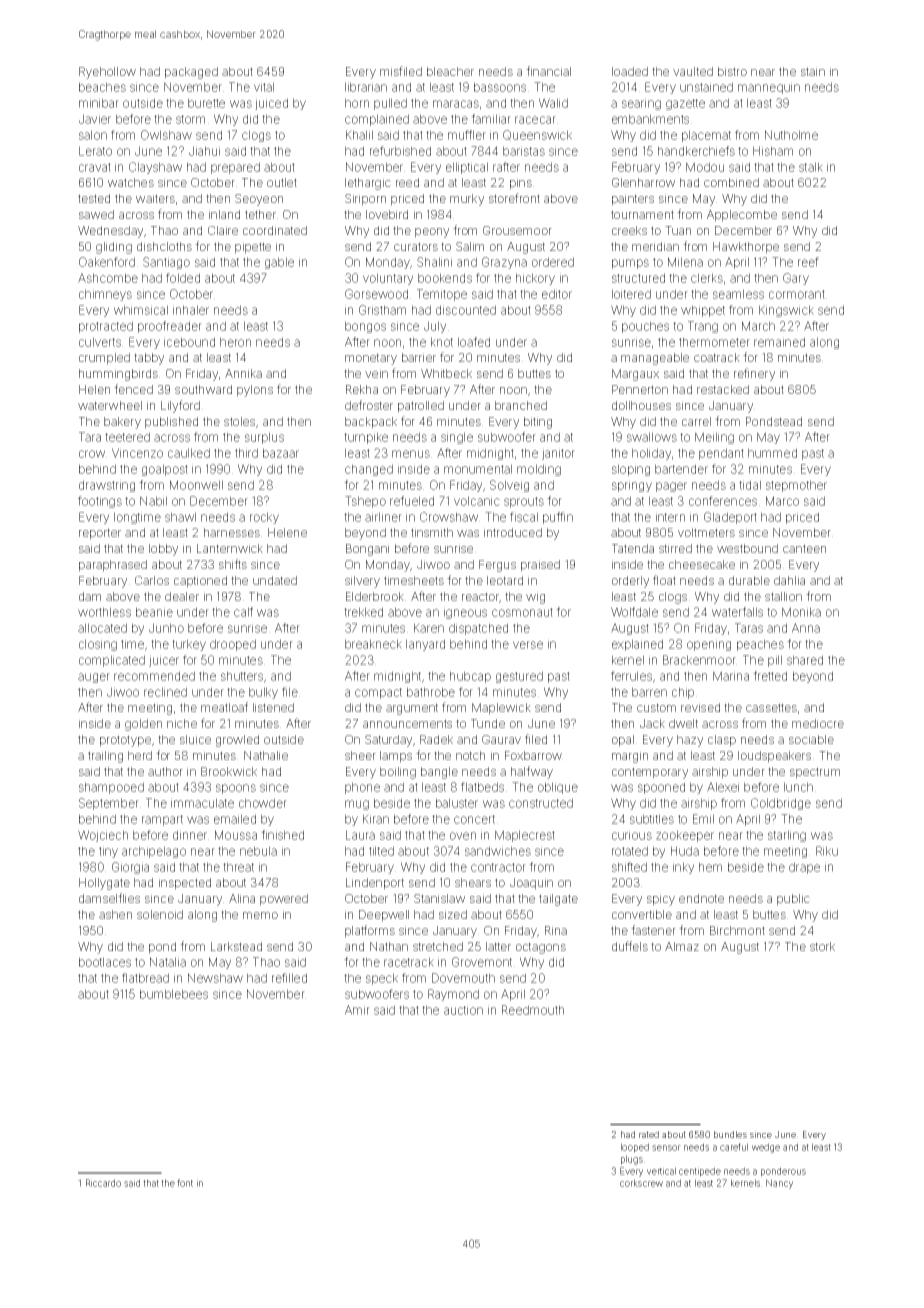  Describe the element at coordinates (264, 518) in the document. I see `rocky` at that location.
